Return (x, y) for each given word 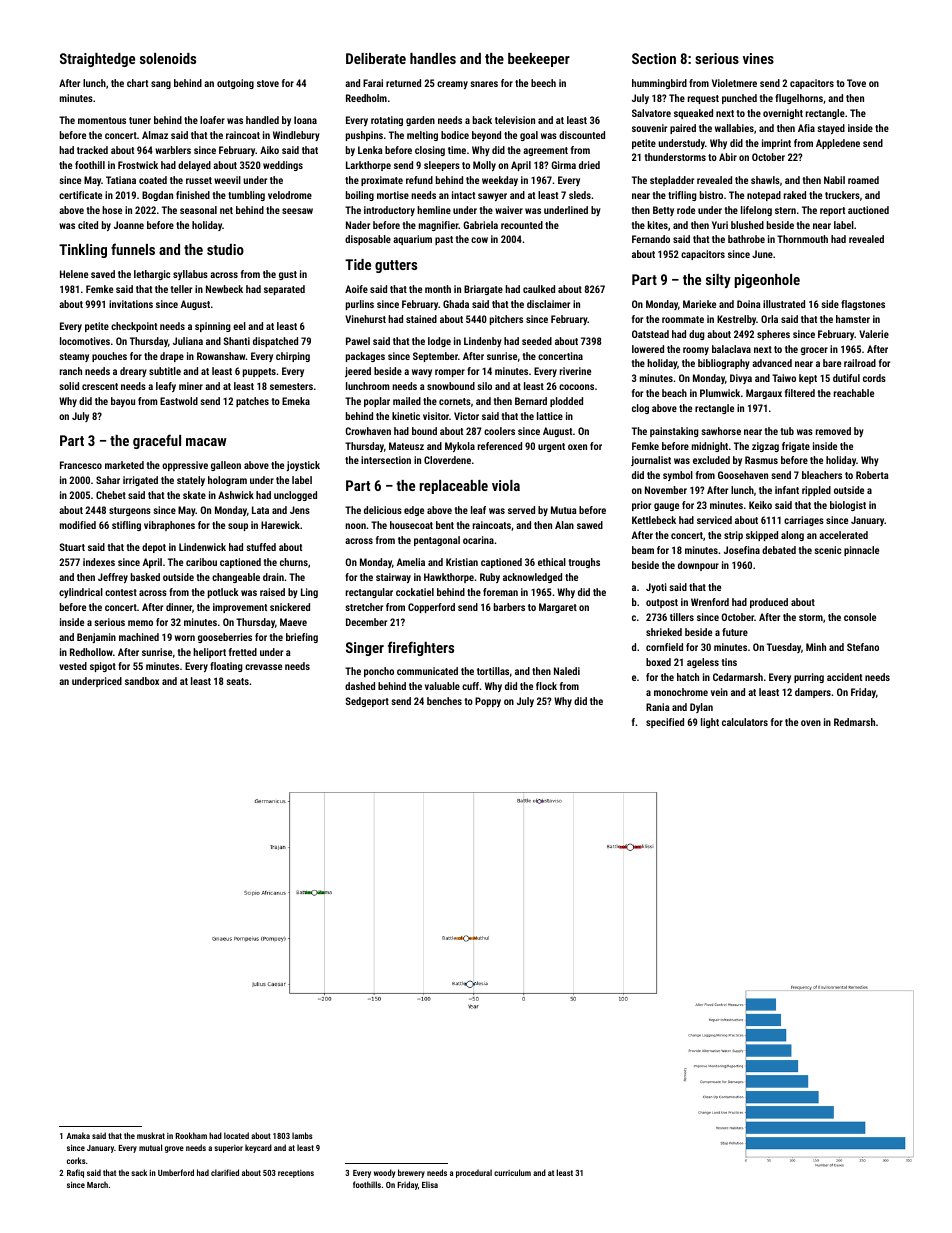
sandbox (142, 681)
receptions (296, 1174)
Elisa (430, 1184)
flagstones (863, 305)
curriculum (512, 1172)
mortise (393, 195)
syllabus (190, 275)
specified (665, 723)
